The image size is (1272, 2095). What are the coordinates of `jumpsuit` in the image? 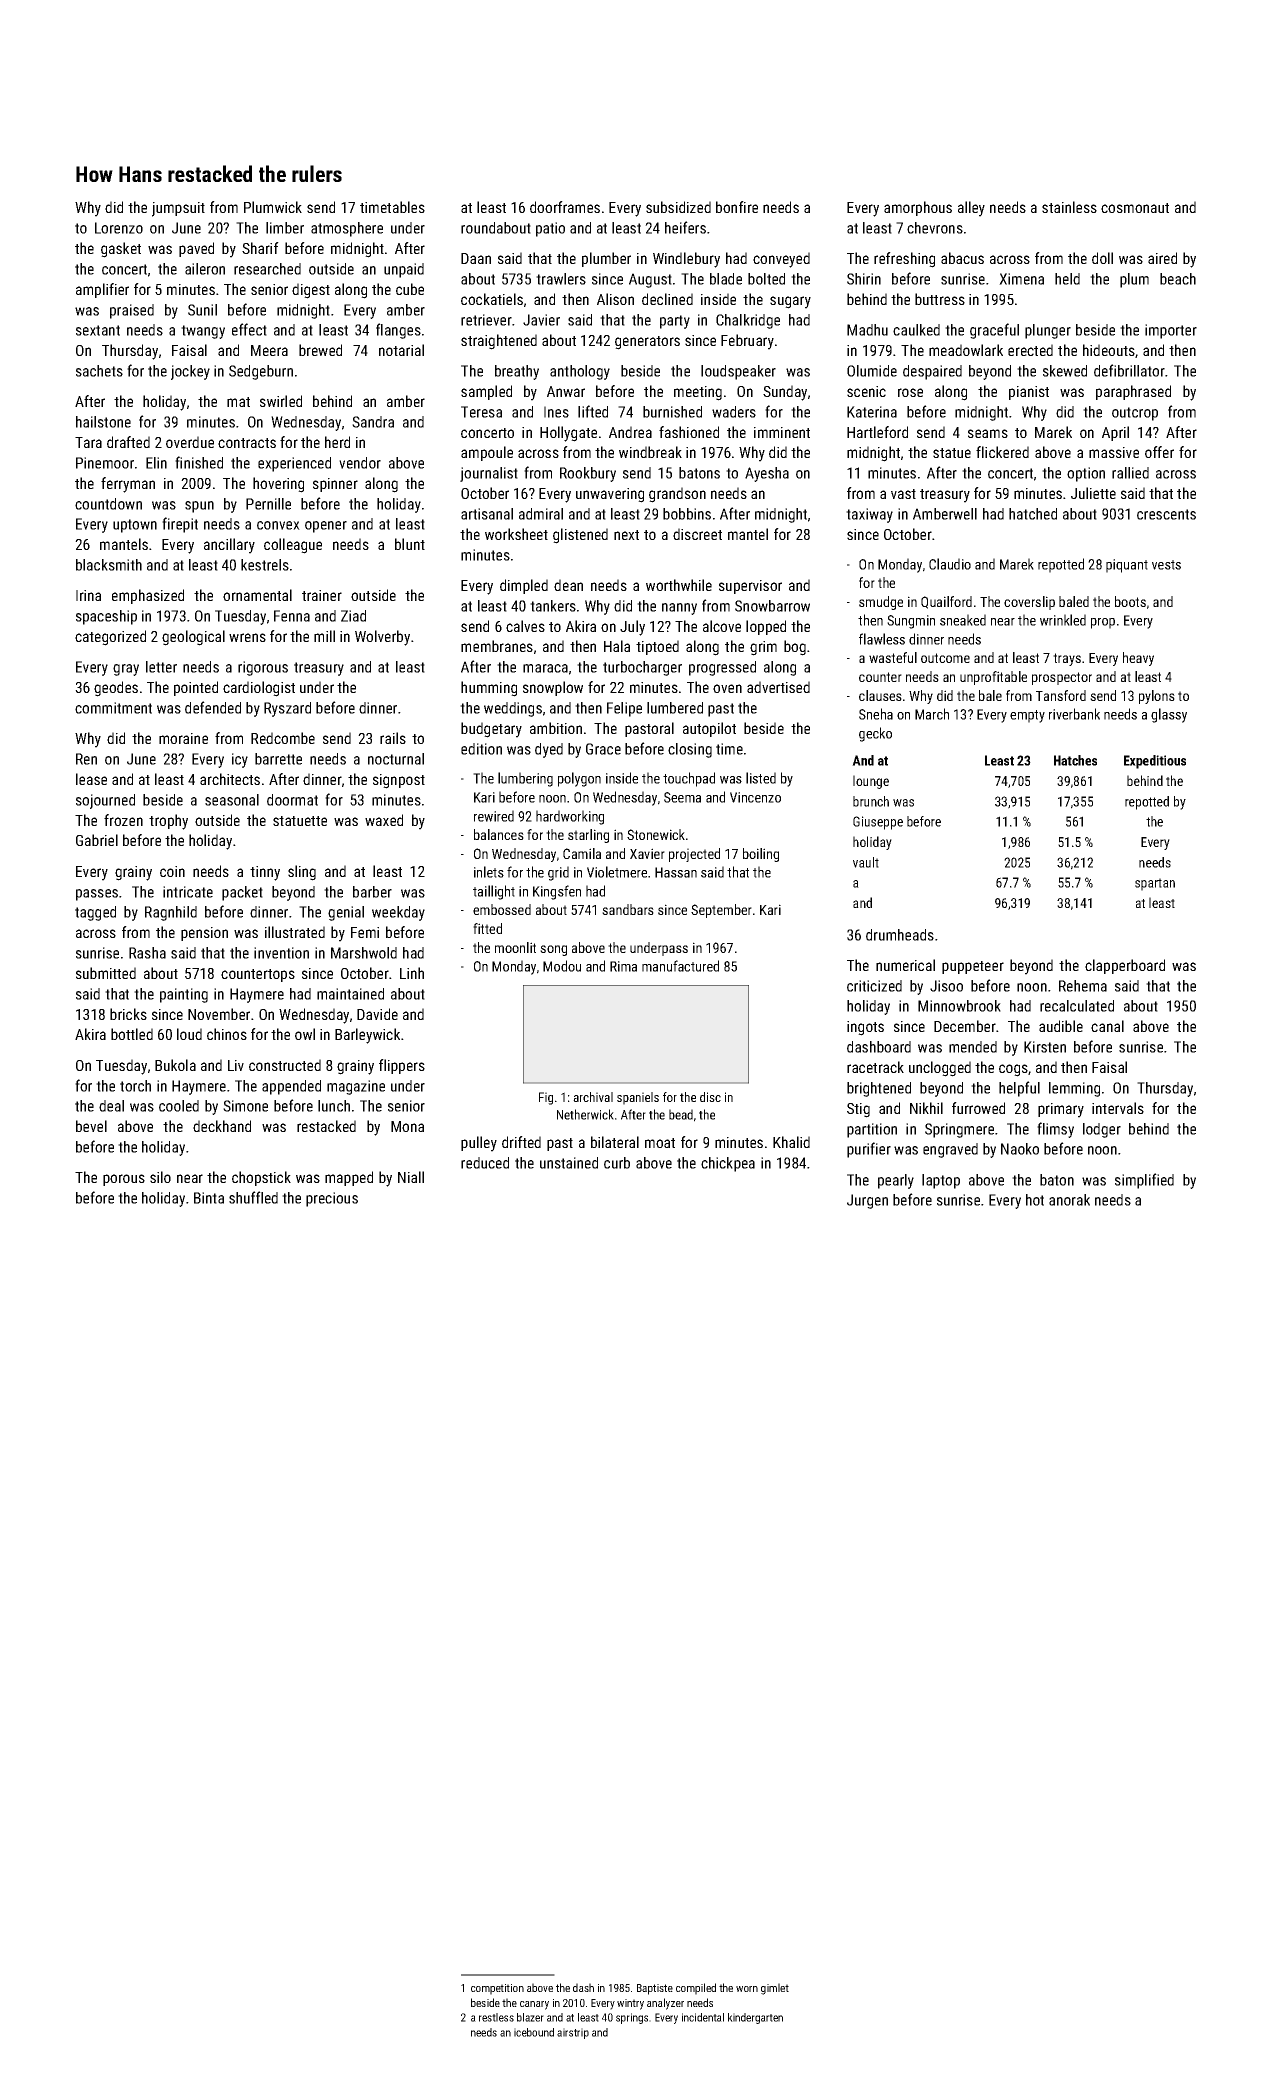 It's located at (178, 209).
